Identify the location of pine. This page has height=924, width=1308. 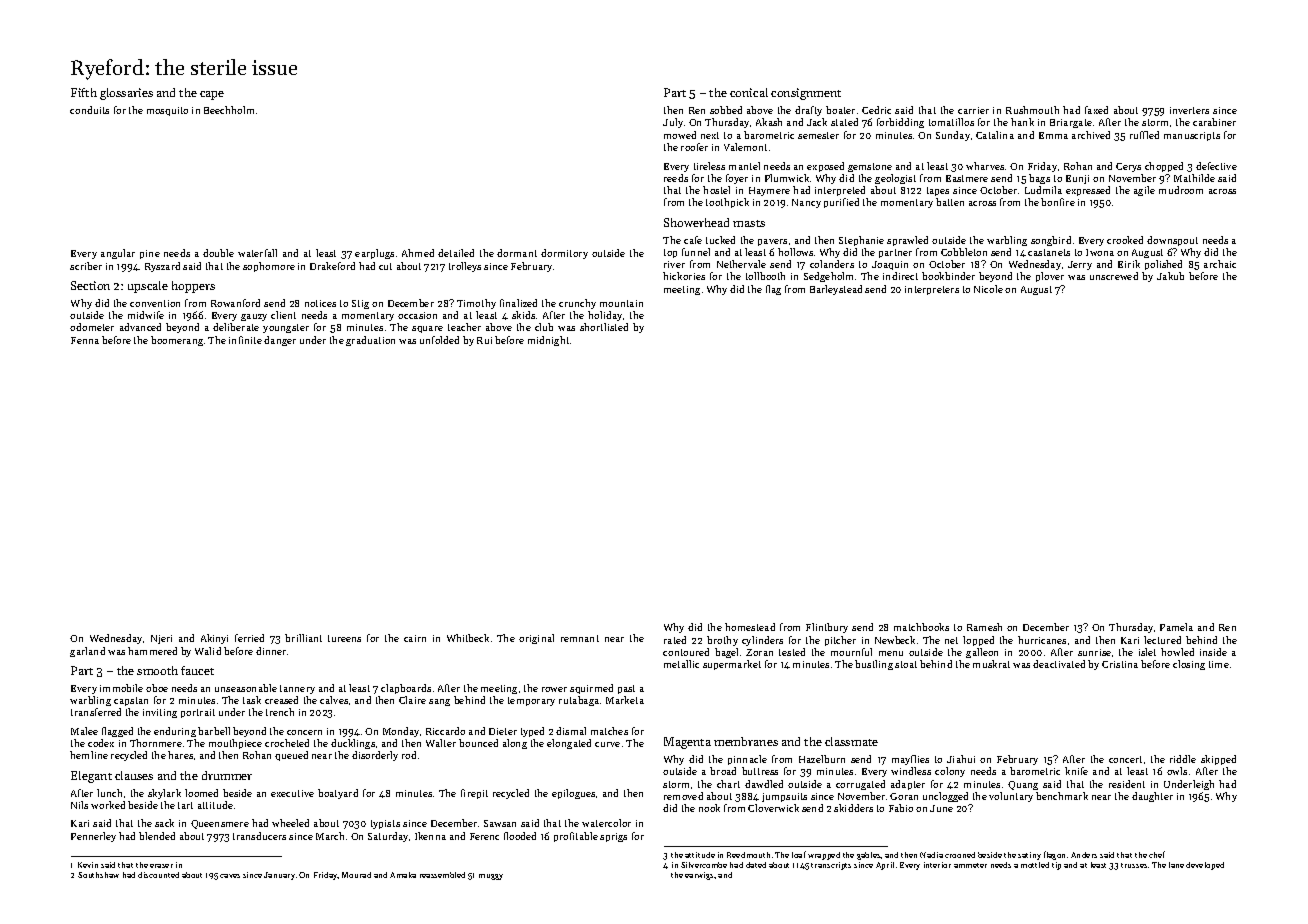
(150, 254).
